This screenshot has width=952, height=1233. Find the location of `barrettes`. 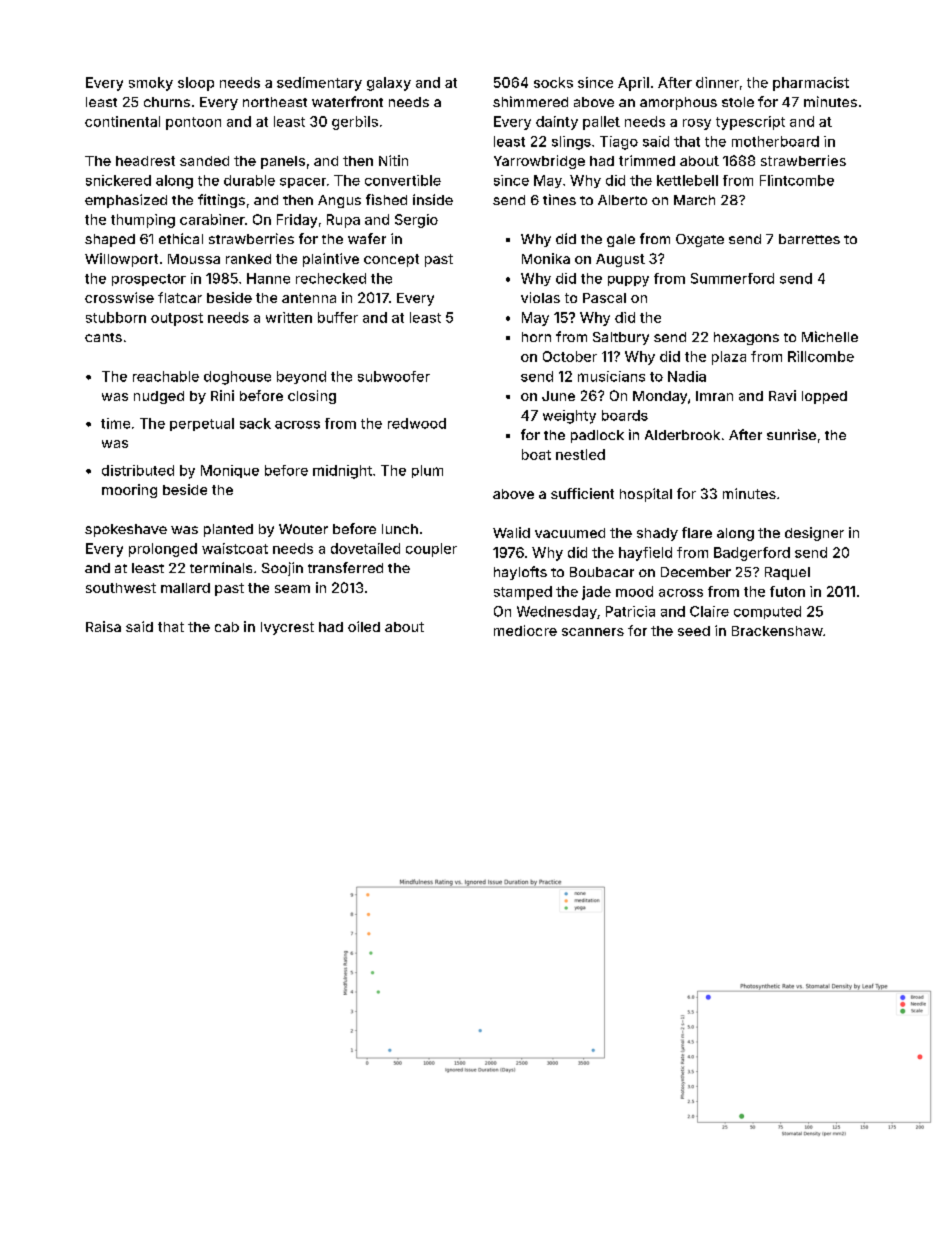

barrettes is located at coordinates (809, 239).
